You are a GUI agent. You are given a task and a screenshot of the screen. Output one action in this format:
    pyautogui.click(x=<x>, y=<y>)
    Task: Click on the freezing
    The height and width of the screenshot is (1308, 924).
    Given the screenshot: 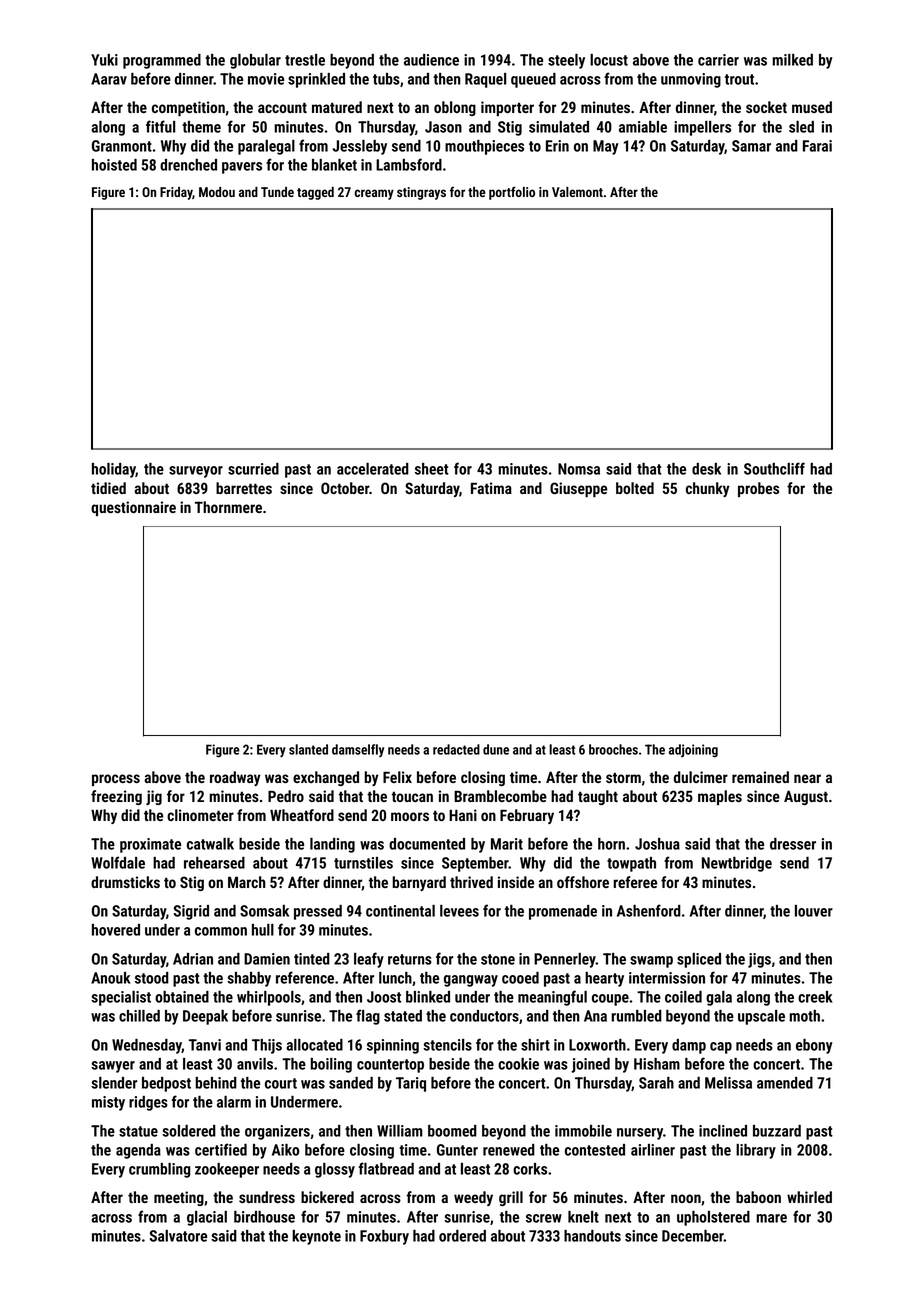 What is the action you would take?
    pyautogui.click(x=116, y=797)
